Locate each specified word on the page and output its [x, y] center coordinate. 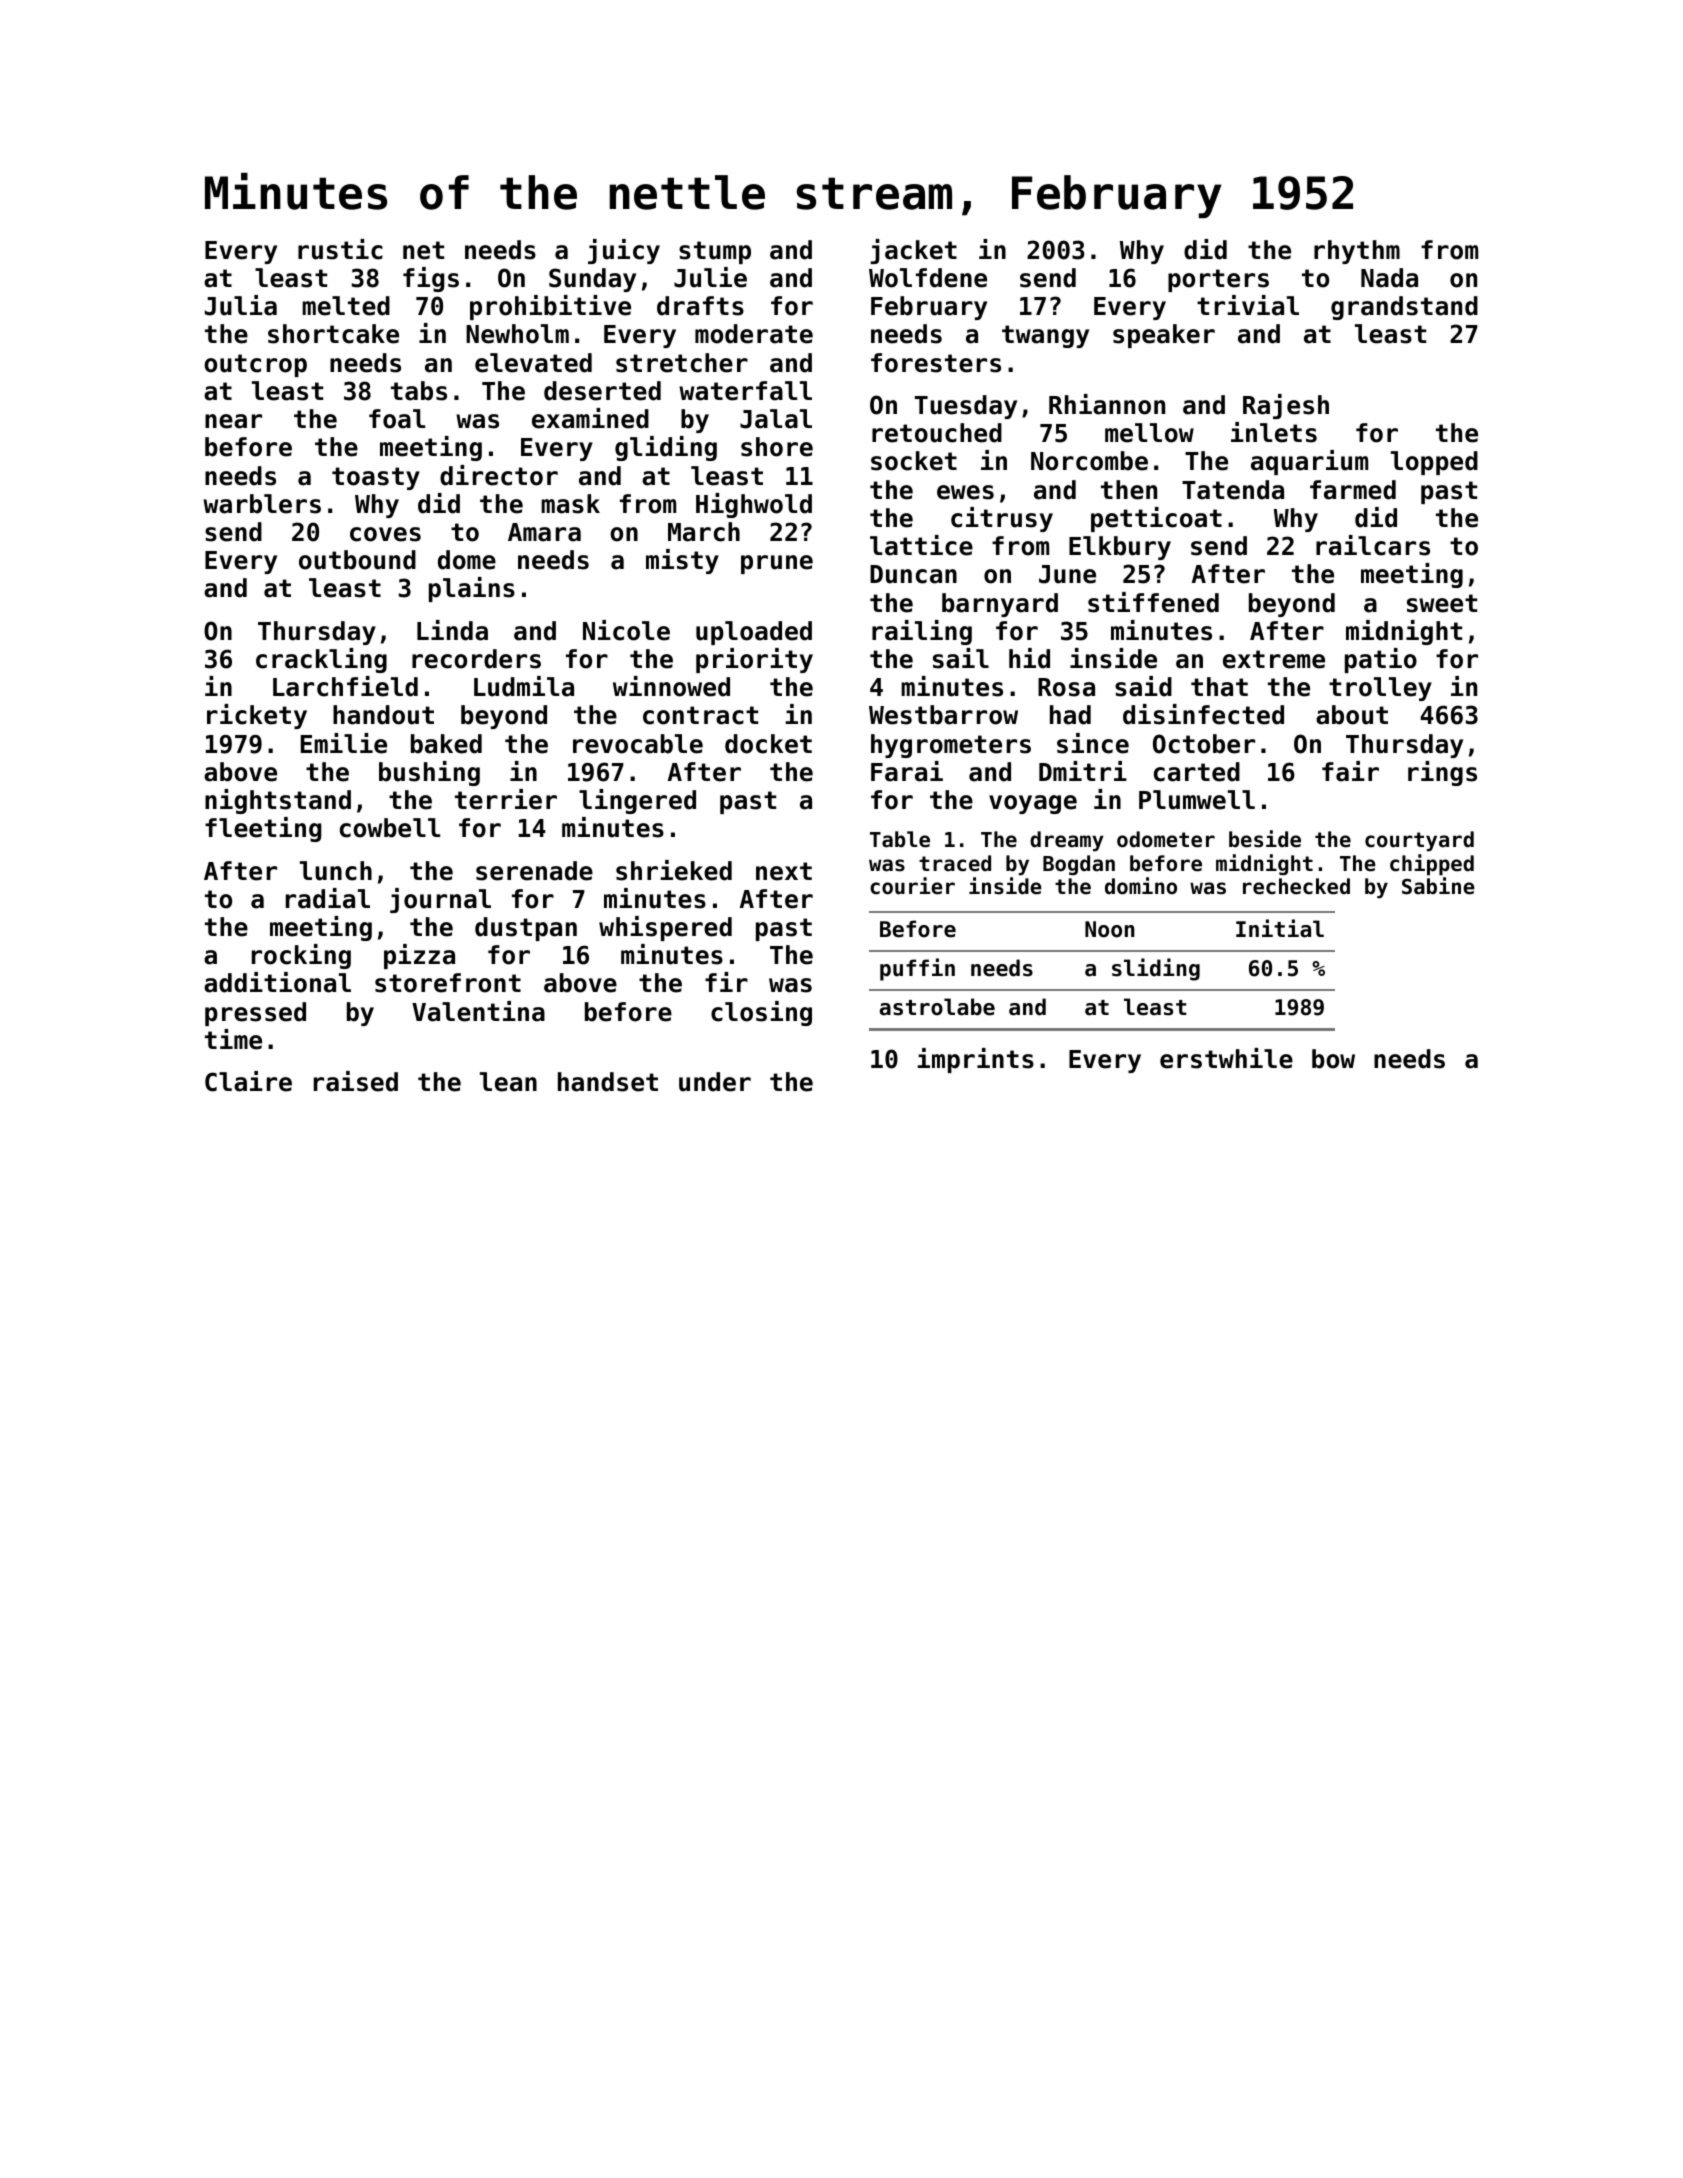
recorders [476, 659]
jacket [913, 251]
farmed [1353, 490]
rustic [340, 249]
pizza [419, 956]
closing [761, 1013]
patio [1381, 660]
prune [777, 564]
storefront [448, 983]
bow [1333, 1059]
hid [1029, 658]
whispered [665, 928]
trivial [1248, 305]
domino [1141, 886]
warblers [262, 504]
